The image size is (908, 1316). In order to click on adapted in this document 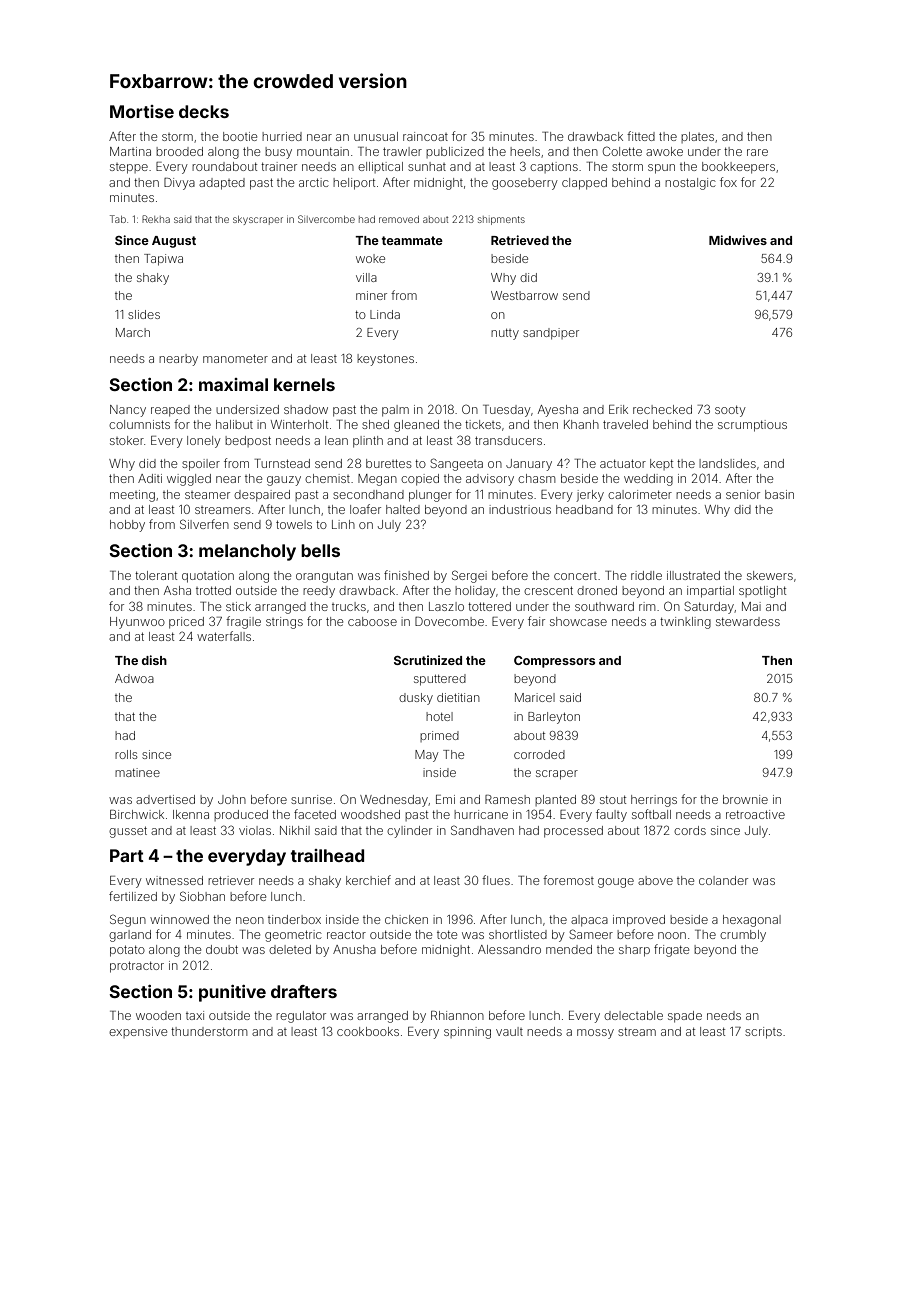, I will do `click(222, 184)`.
